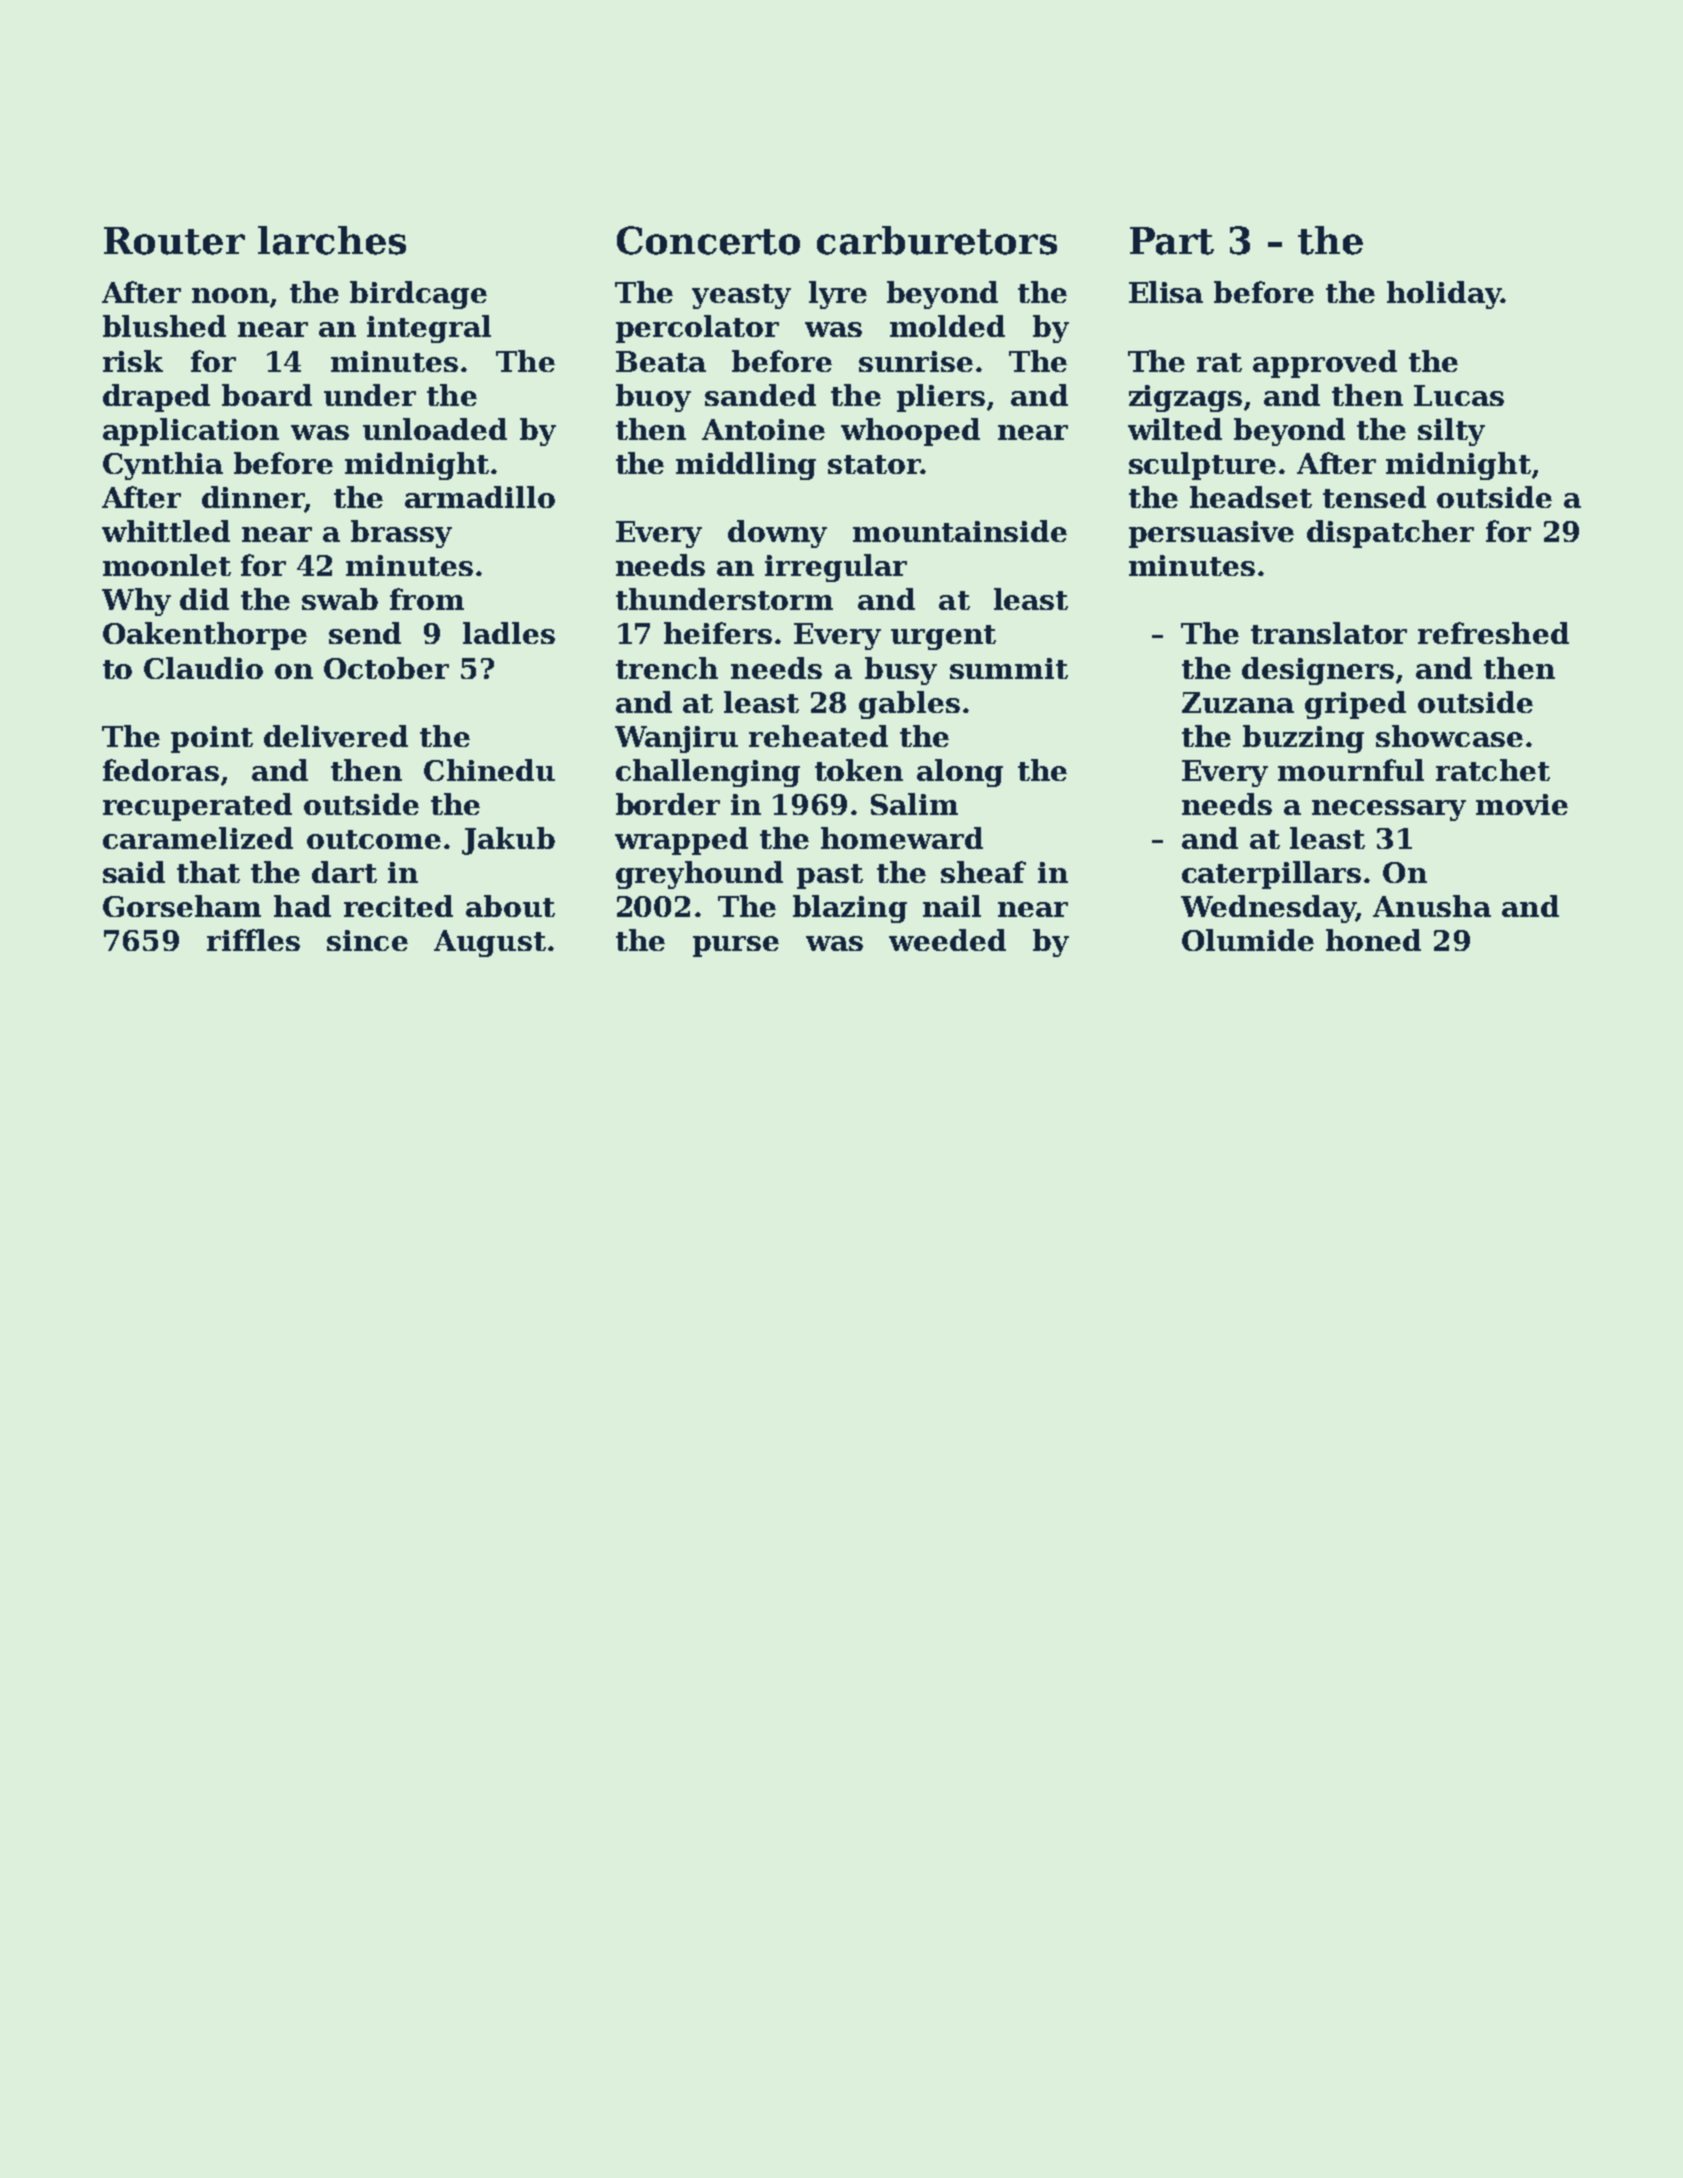 This screenshot has width=1683, height=2178. I want to click on sheaf, so click(983, 872).
